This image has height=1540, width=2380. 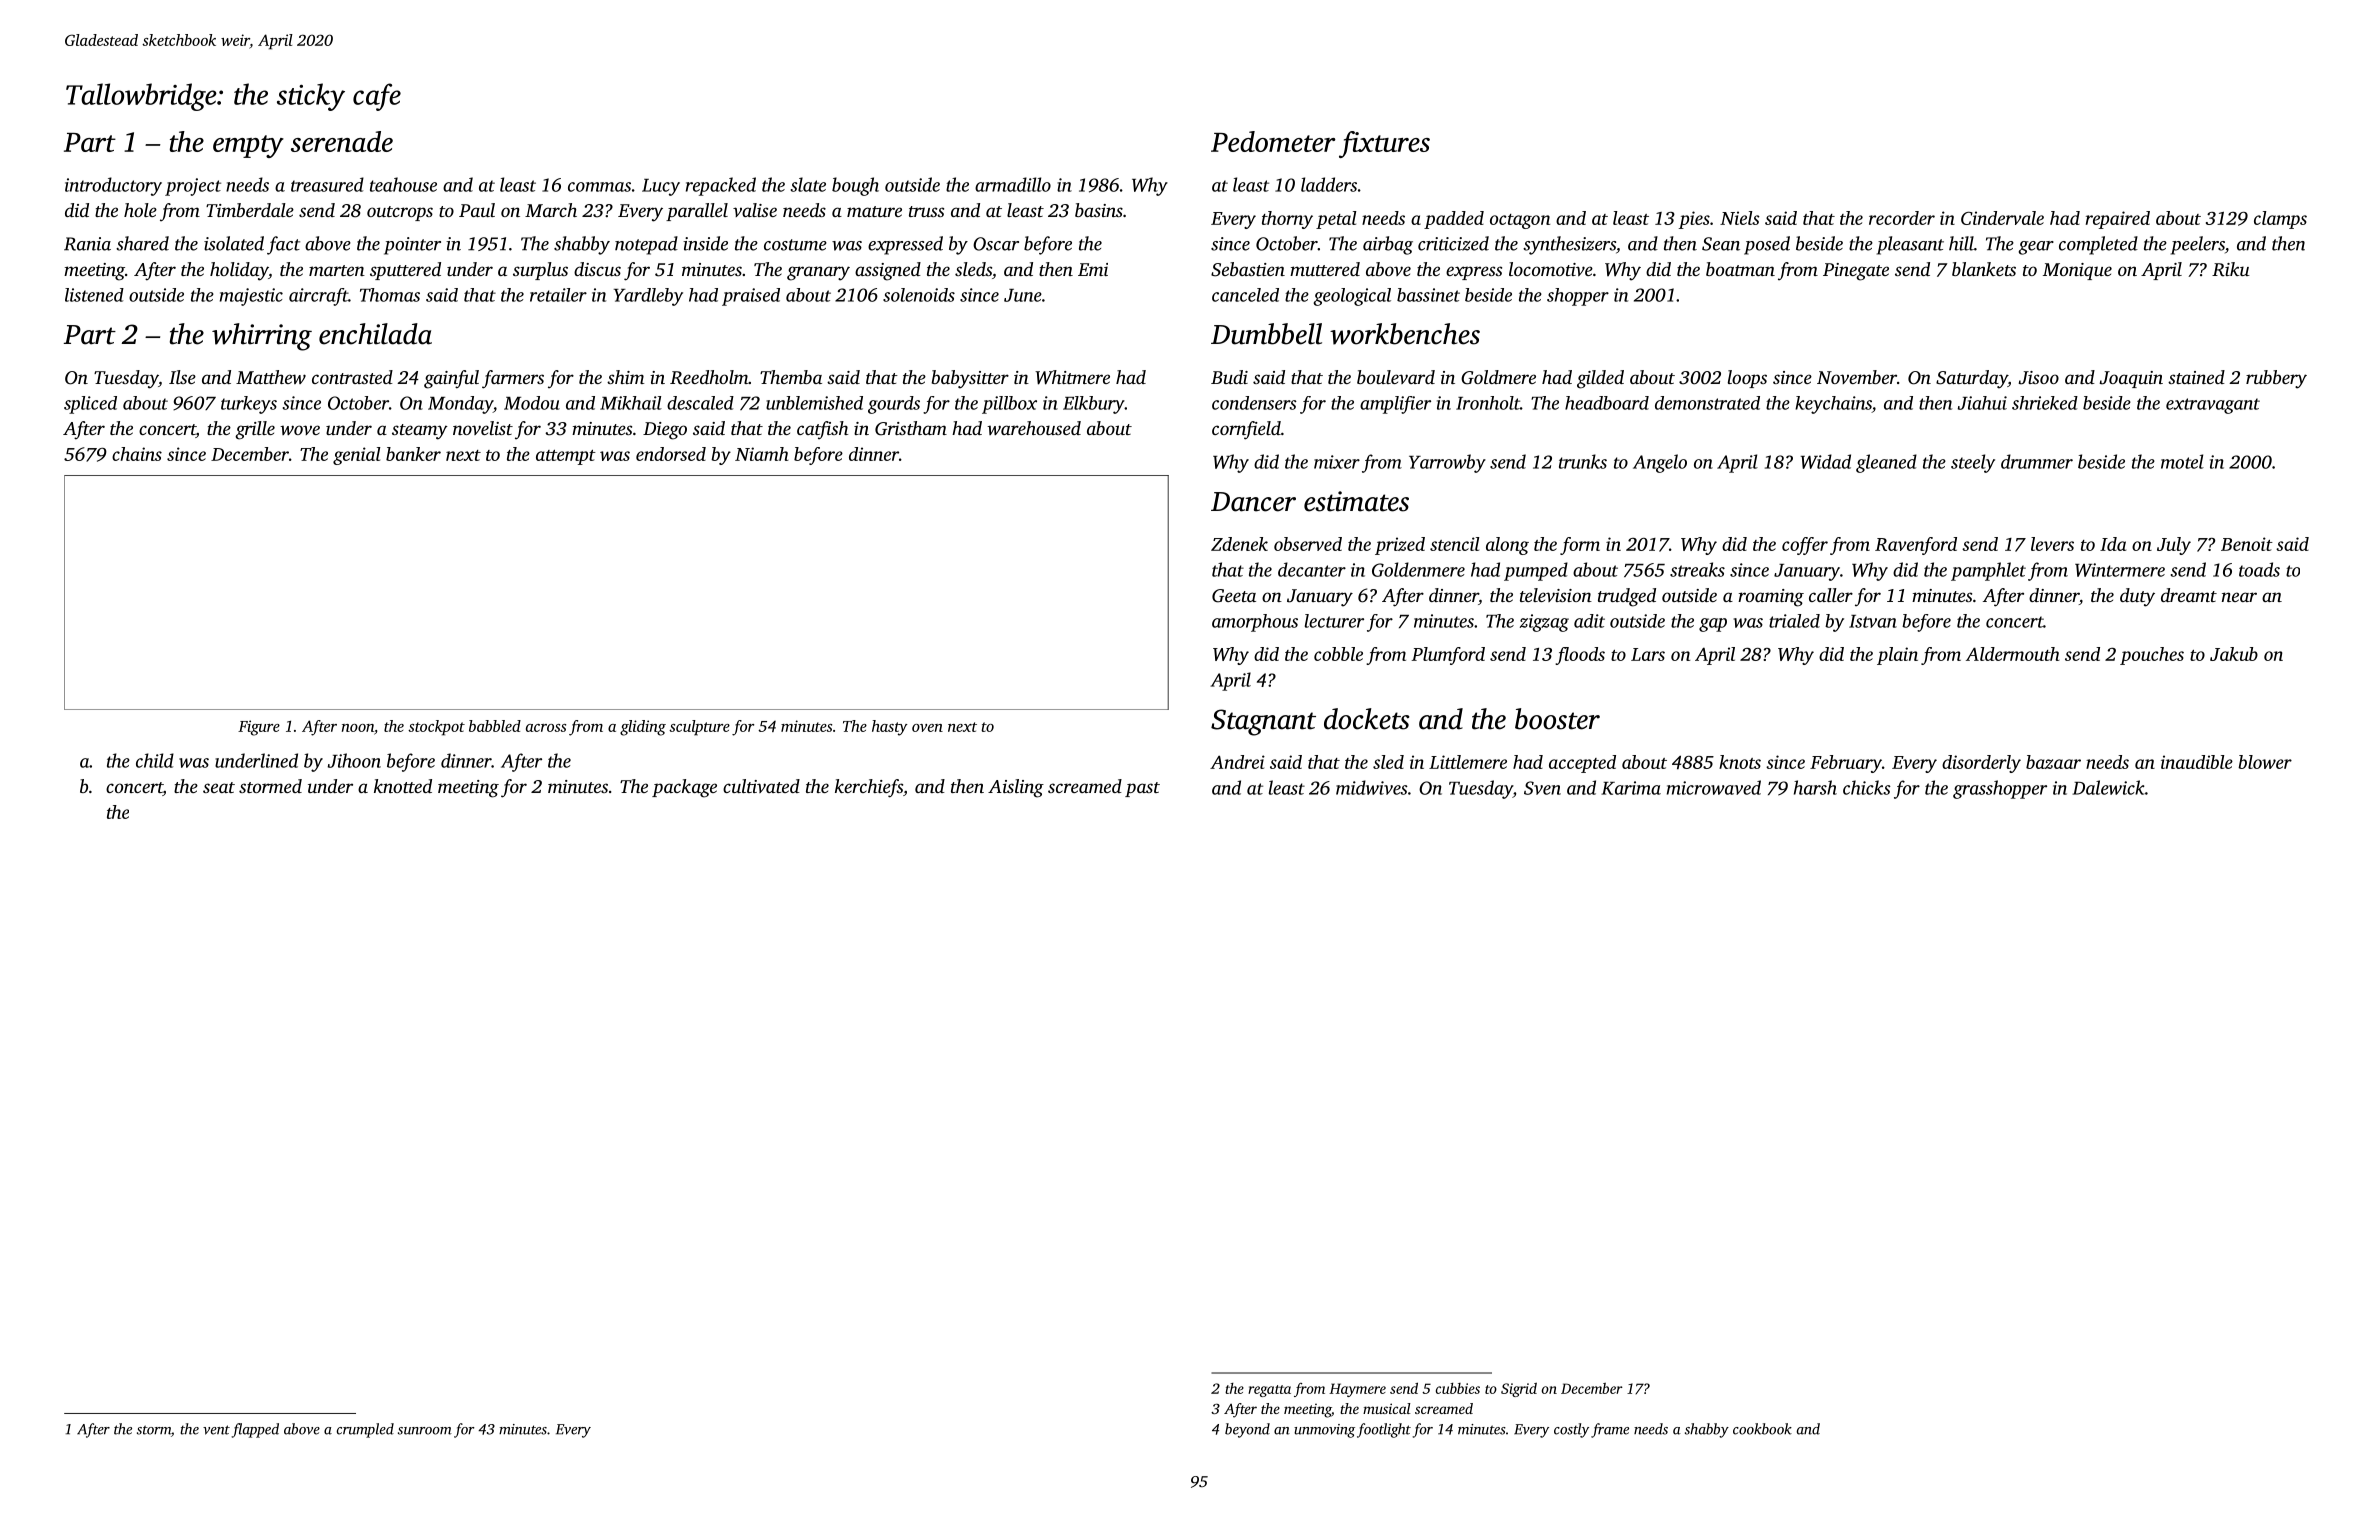 I want to click on farmers, so click(x=513, y=379).
